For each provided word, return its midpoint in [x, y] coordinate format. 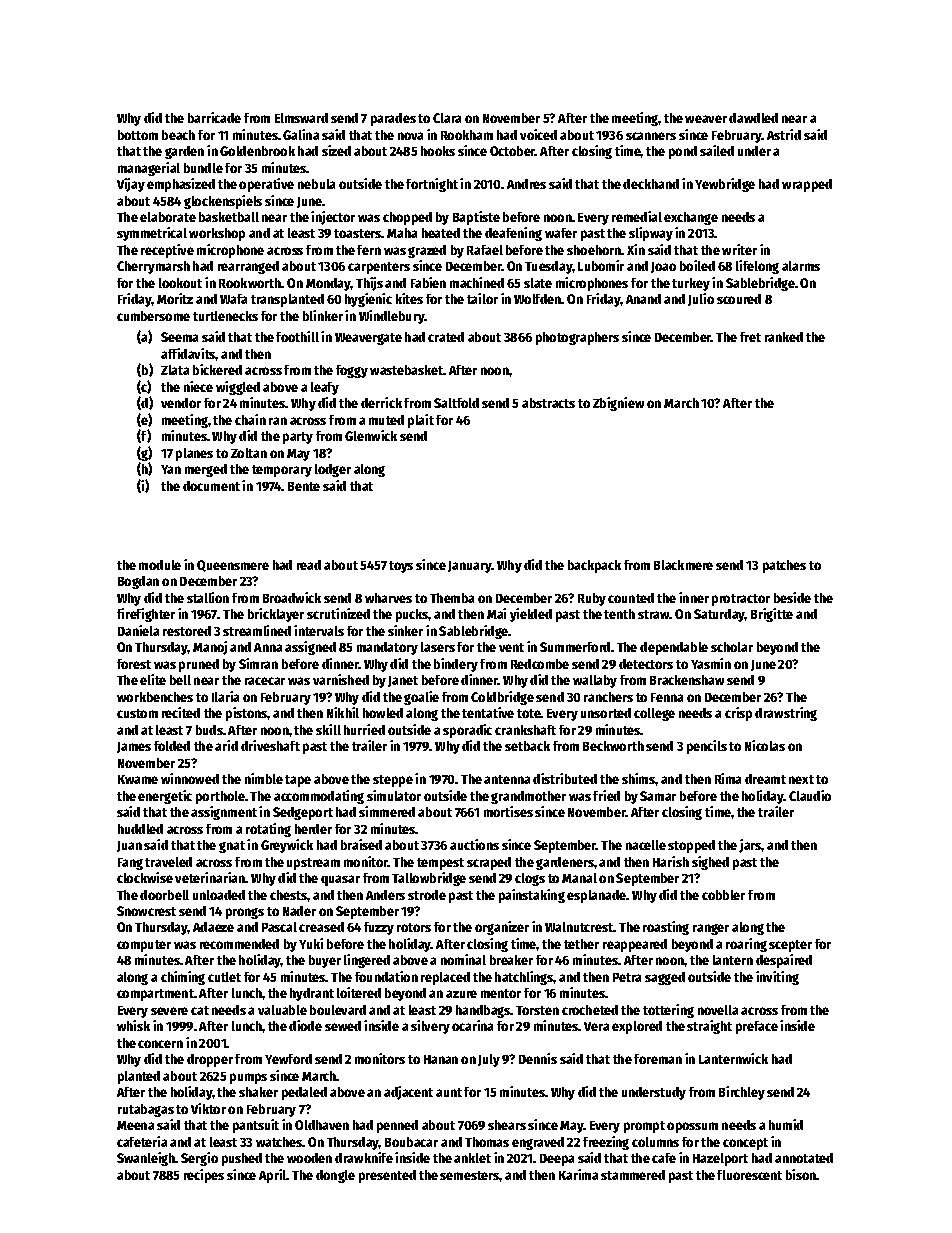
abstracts [548, 403]
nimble [264, 778]
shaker [258, 1092]
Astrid [784, 134]
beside [792, 597]
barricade [214, 117]
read [309, 565]
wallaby [595, 681]
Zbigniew [618, 404]
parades [393, 119]
